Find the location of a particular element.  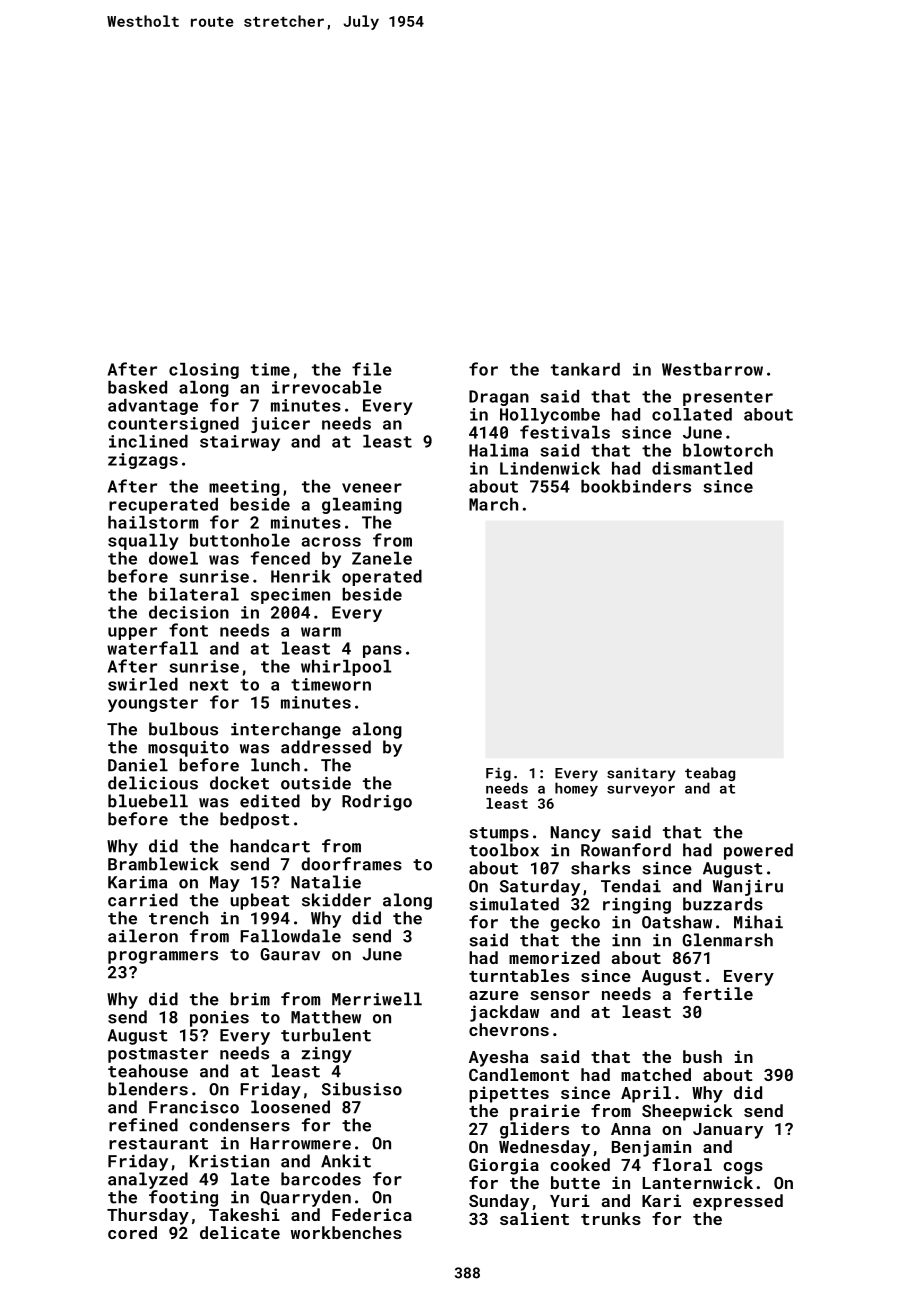

gleaming is located at coordinates (362, 506).
